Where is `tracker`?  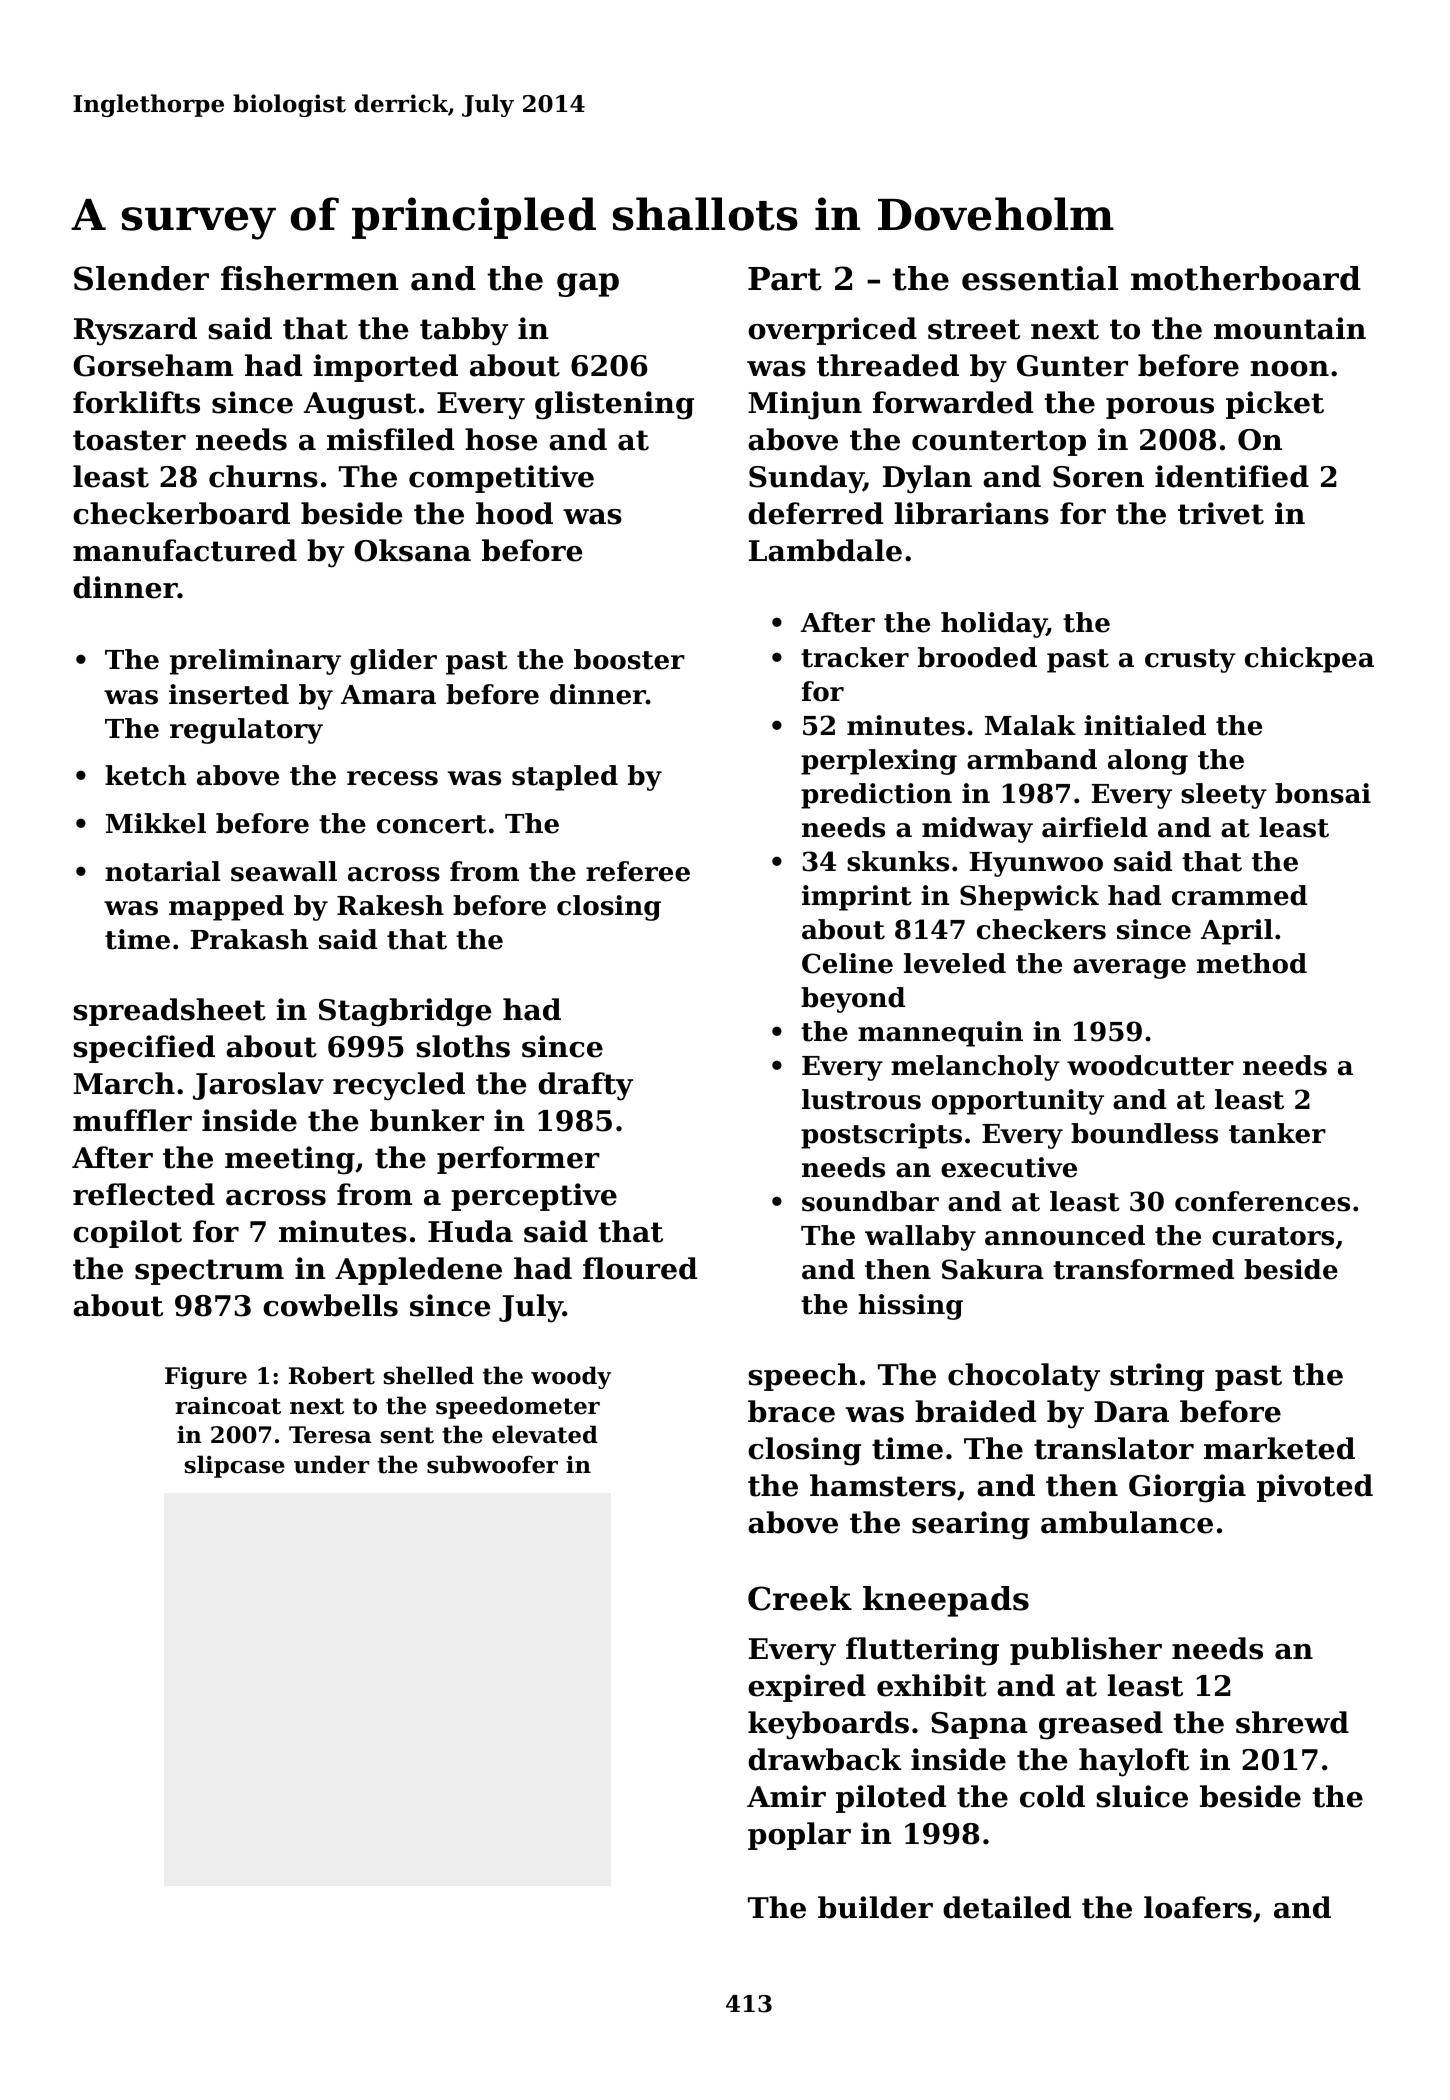
tracker is located at coordinates (855, 657).
